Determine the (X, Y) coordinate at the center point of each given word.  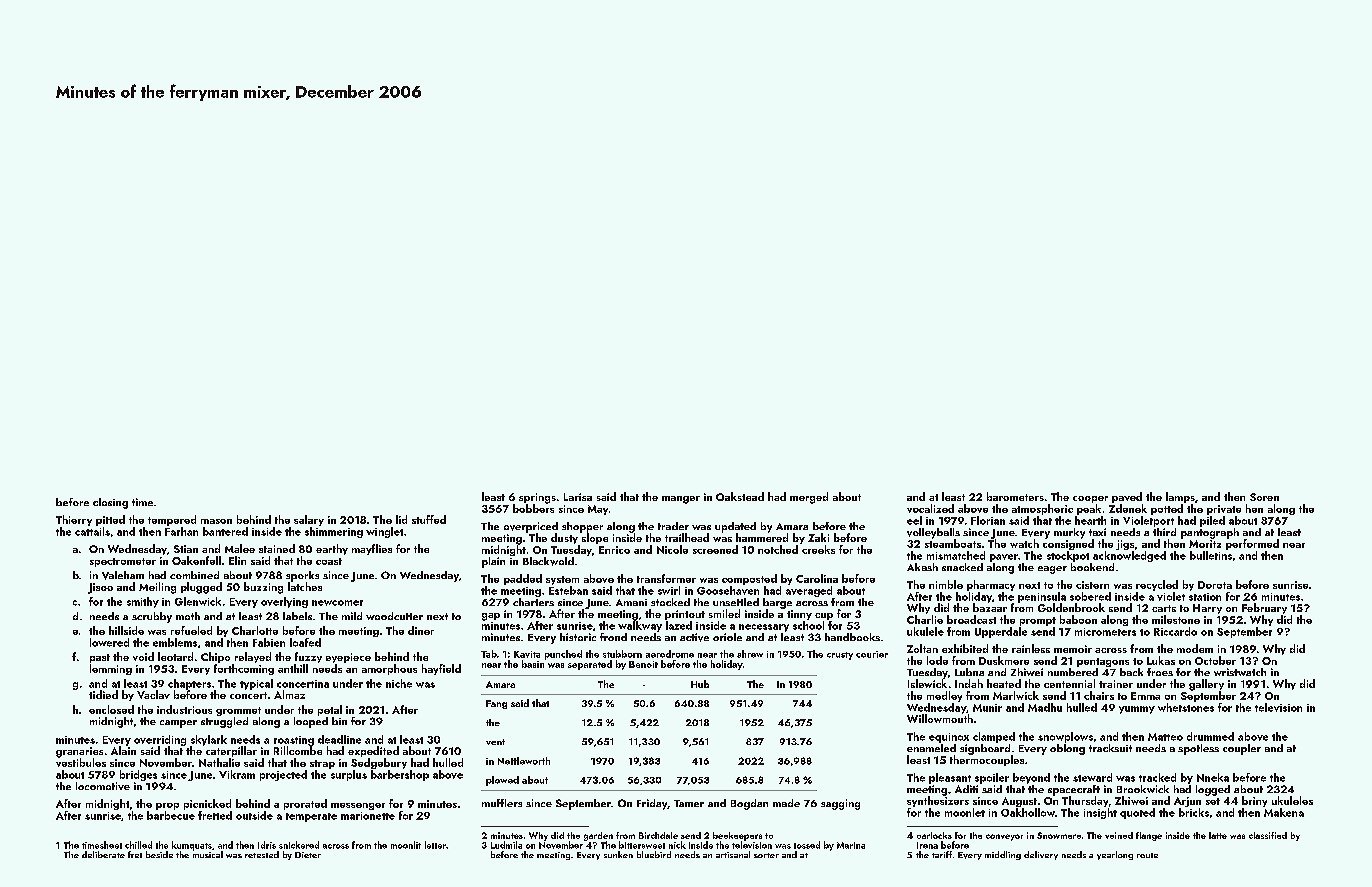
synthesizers (938, 801)
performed (1252, 544)
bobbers (533, 508)
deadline (339, 739)
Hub (700, 684)
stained (277, 548)
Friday (652, 804)
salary (309, 520)
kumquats (192, 846)
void (143, 656)
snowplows (1065, 737)
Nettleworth (524, 761)
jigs (1125, 545)
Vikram (237, 774)
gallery (1206, 685)
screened (715, 549)
